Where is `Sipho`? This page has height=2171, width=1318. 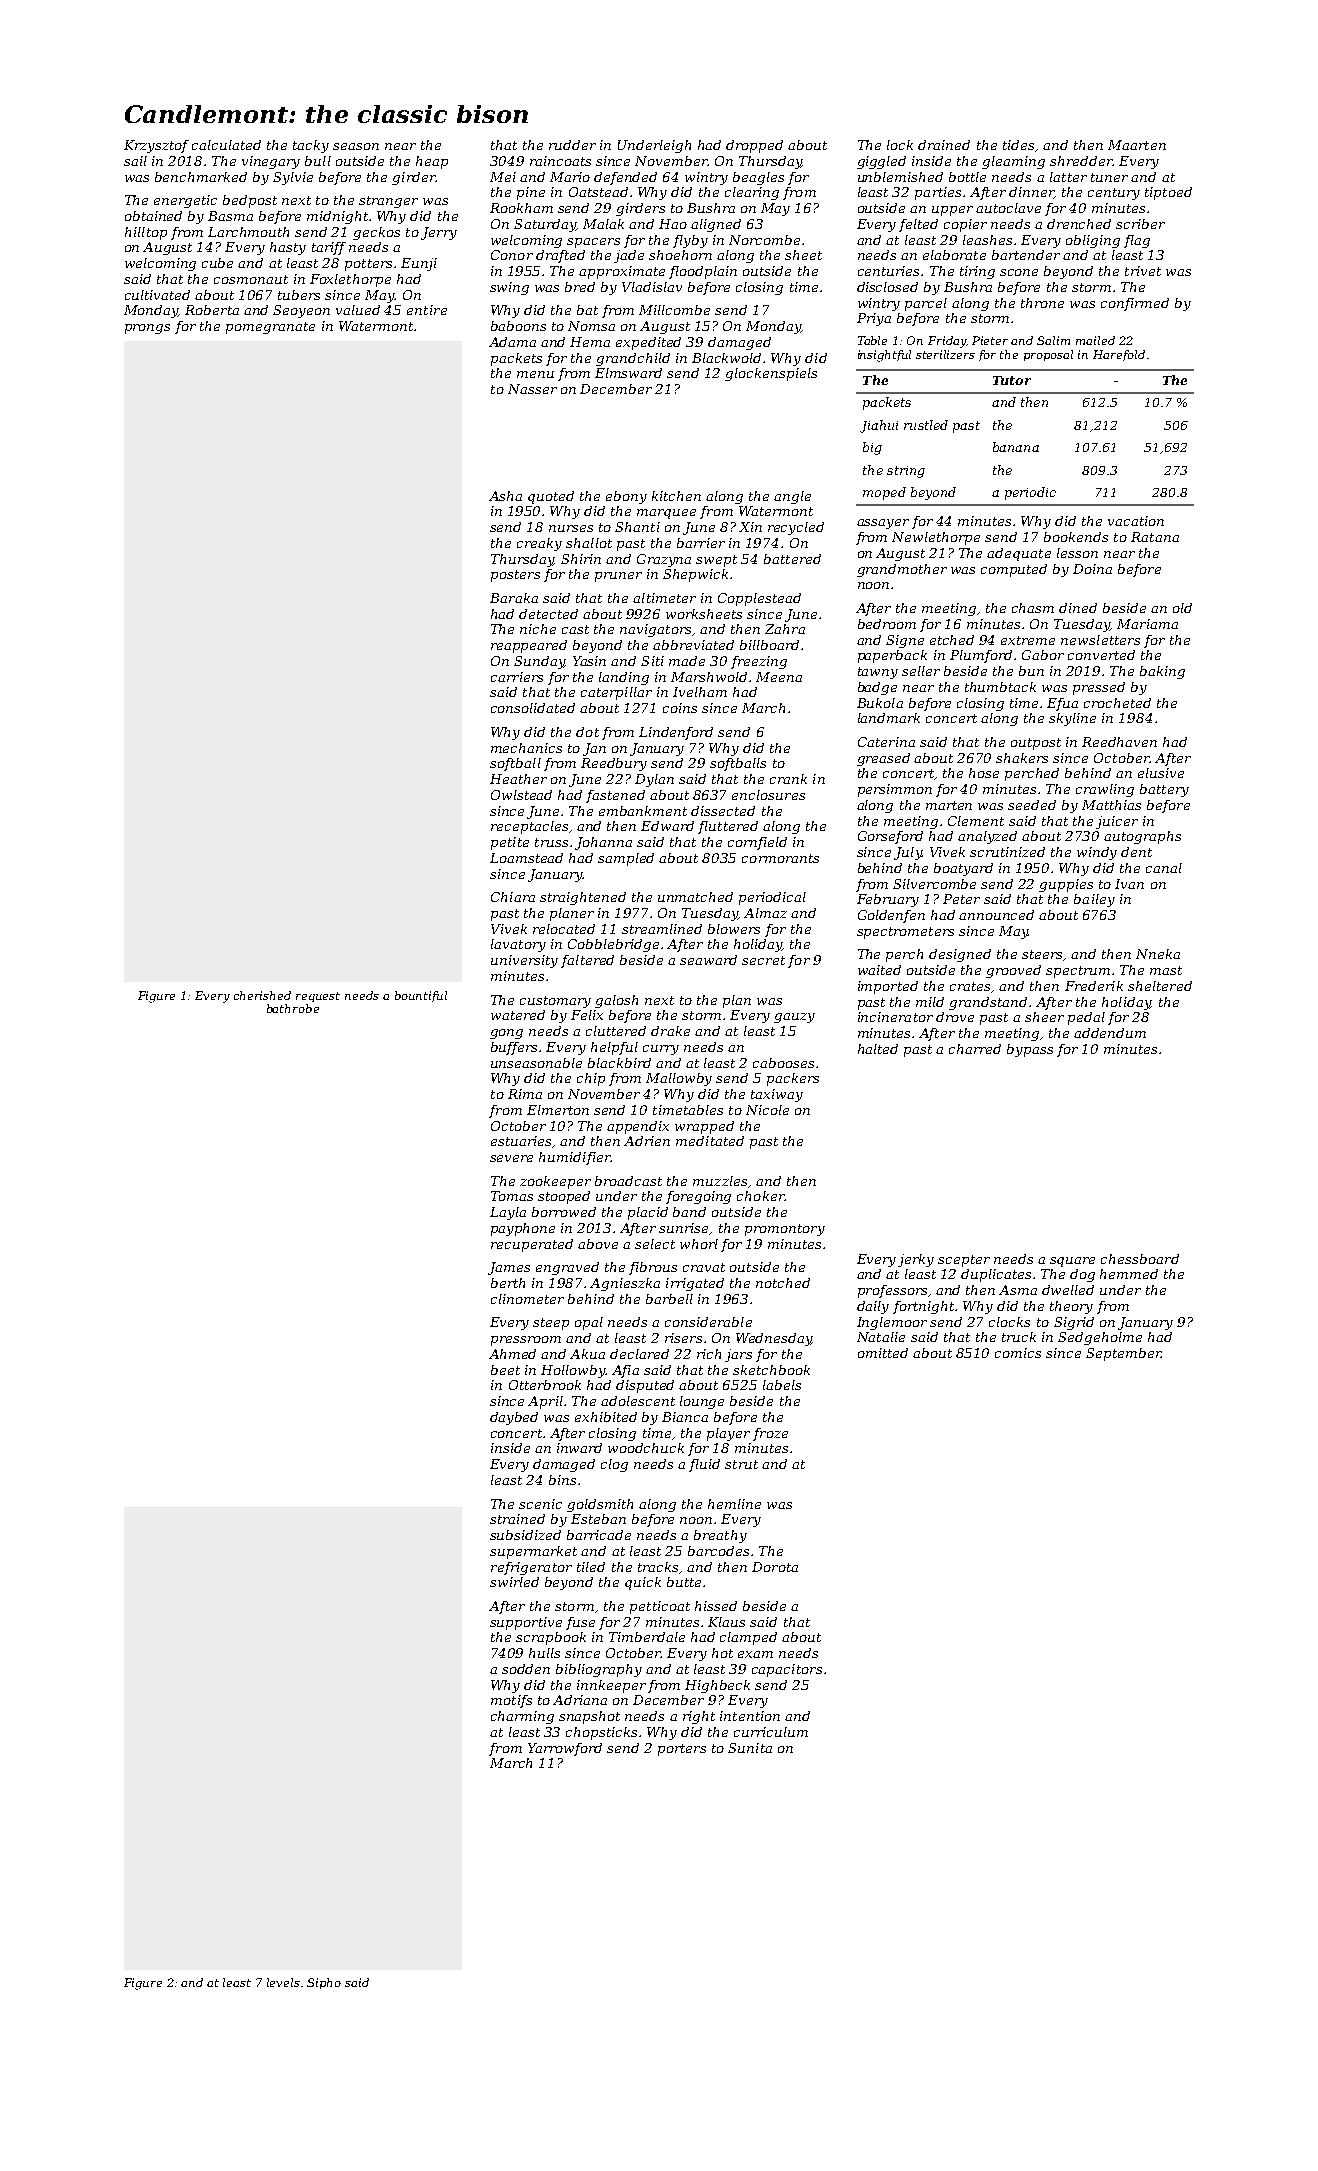 Sipho is located at coordinates (324, 1983).
